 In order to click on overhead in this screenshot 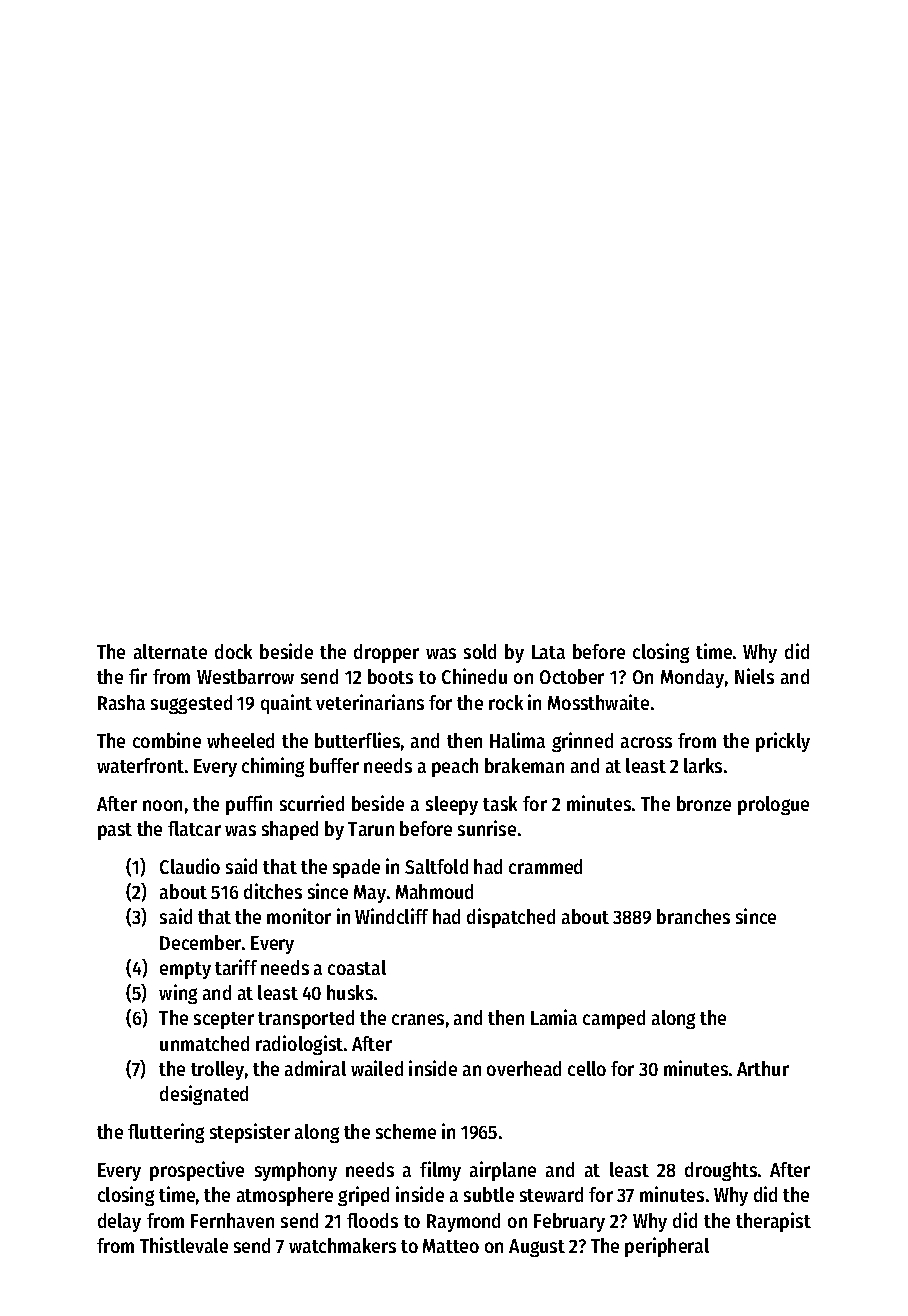, I will do `click(524, 1068)`.
